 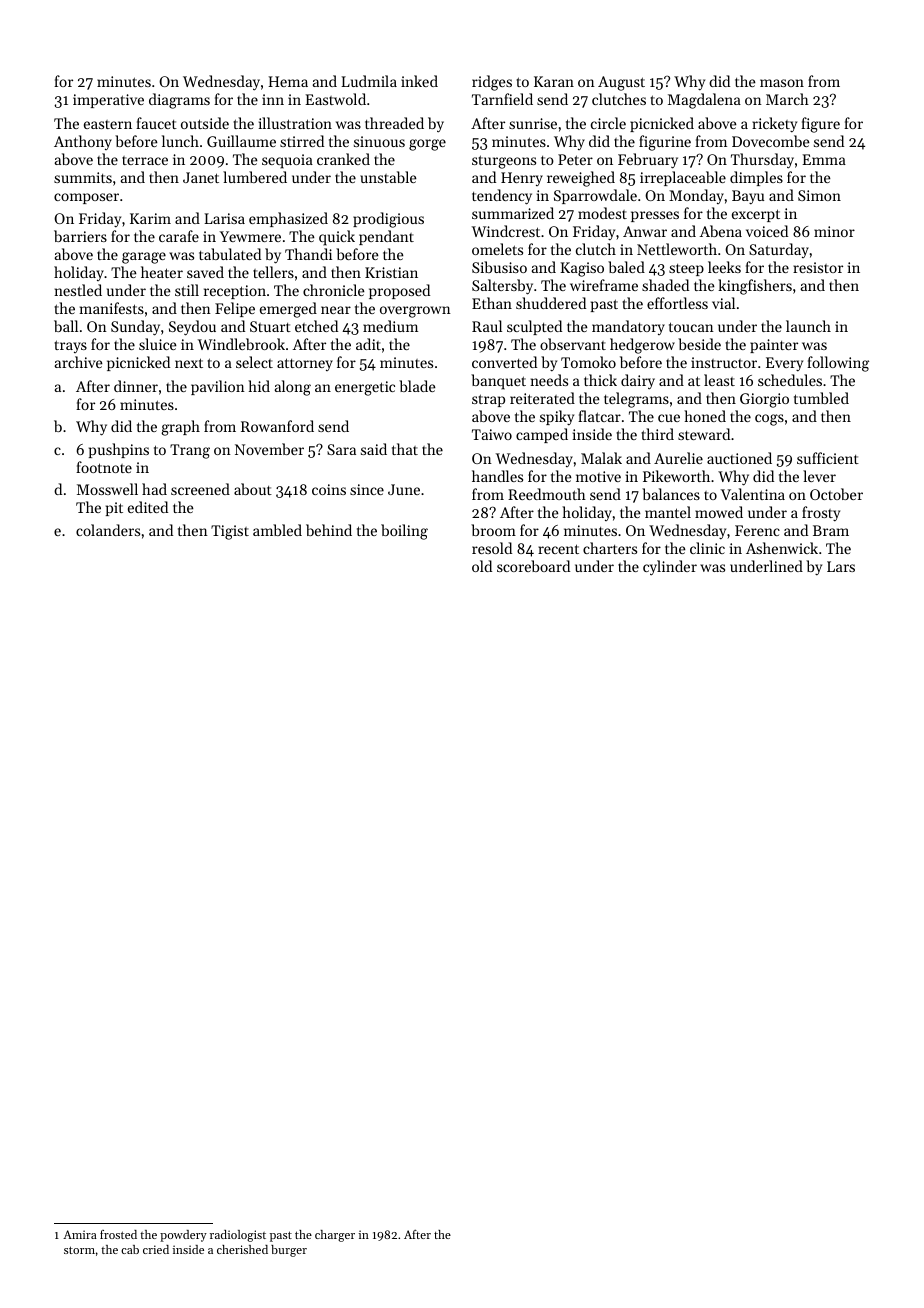 I want to click on resold, so click(x=492, y=548).
